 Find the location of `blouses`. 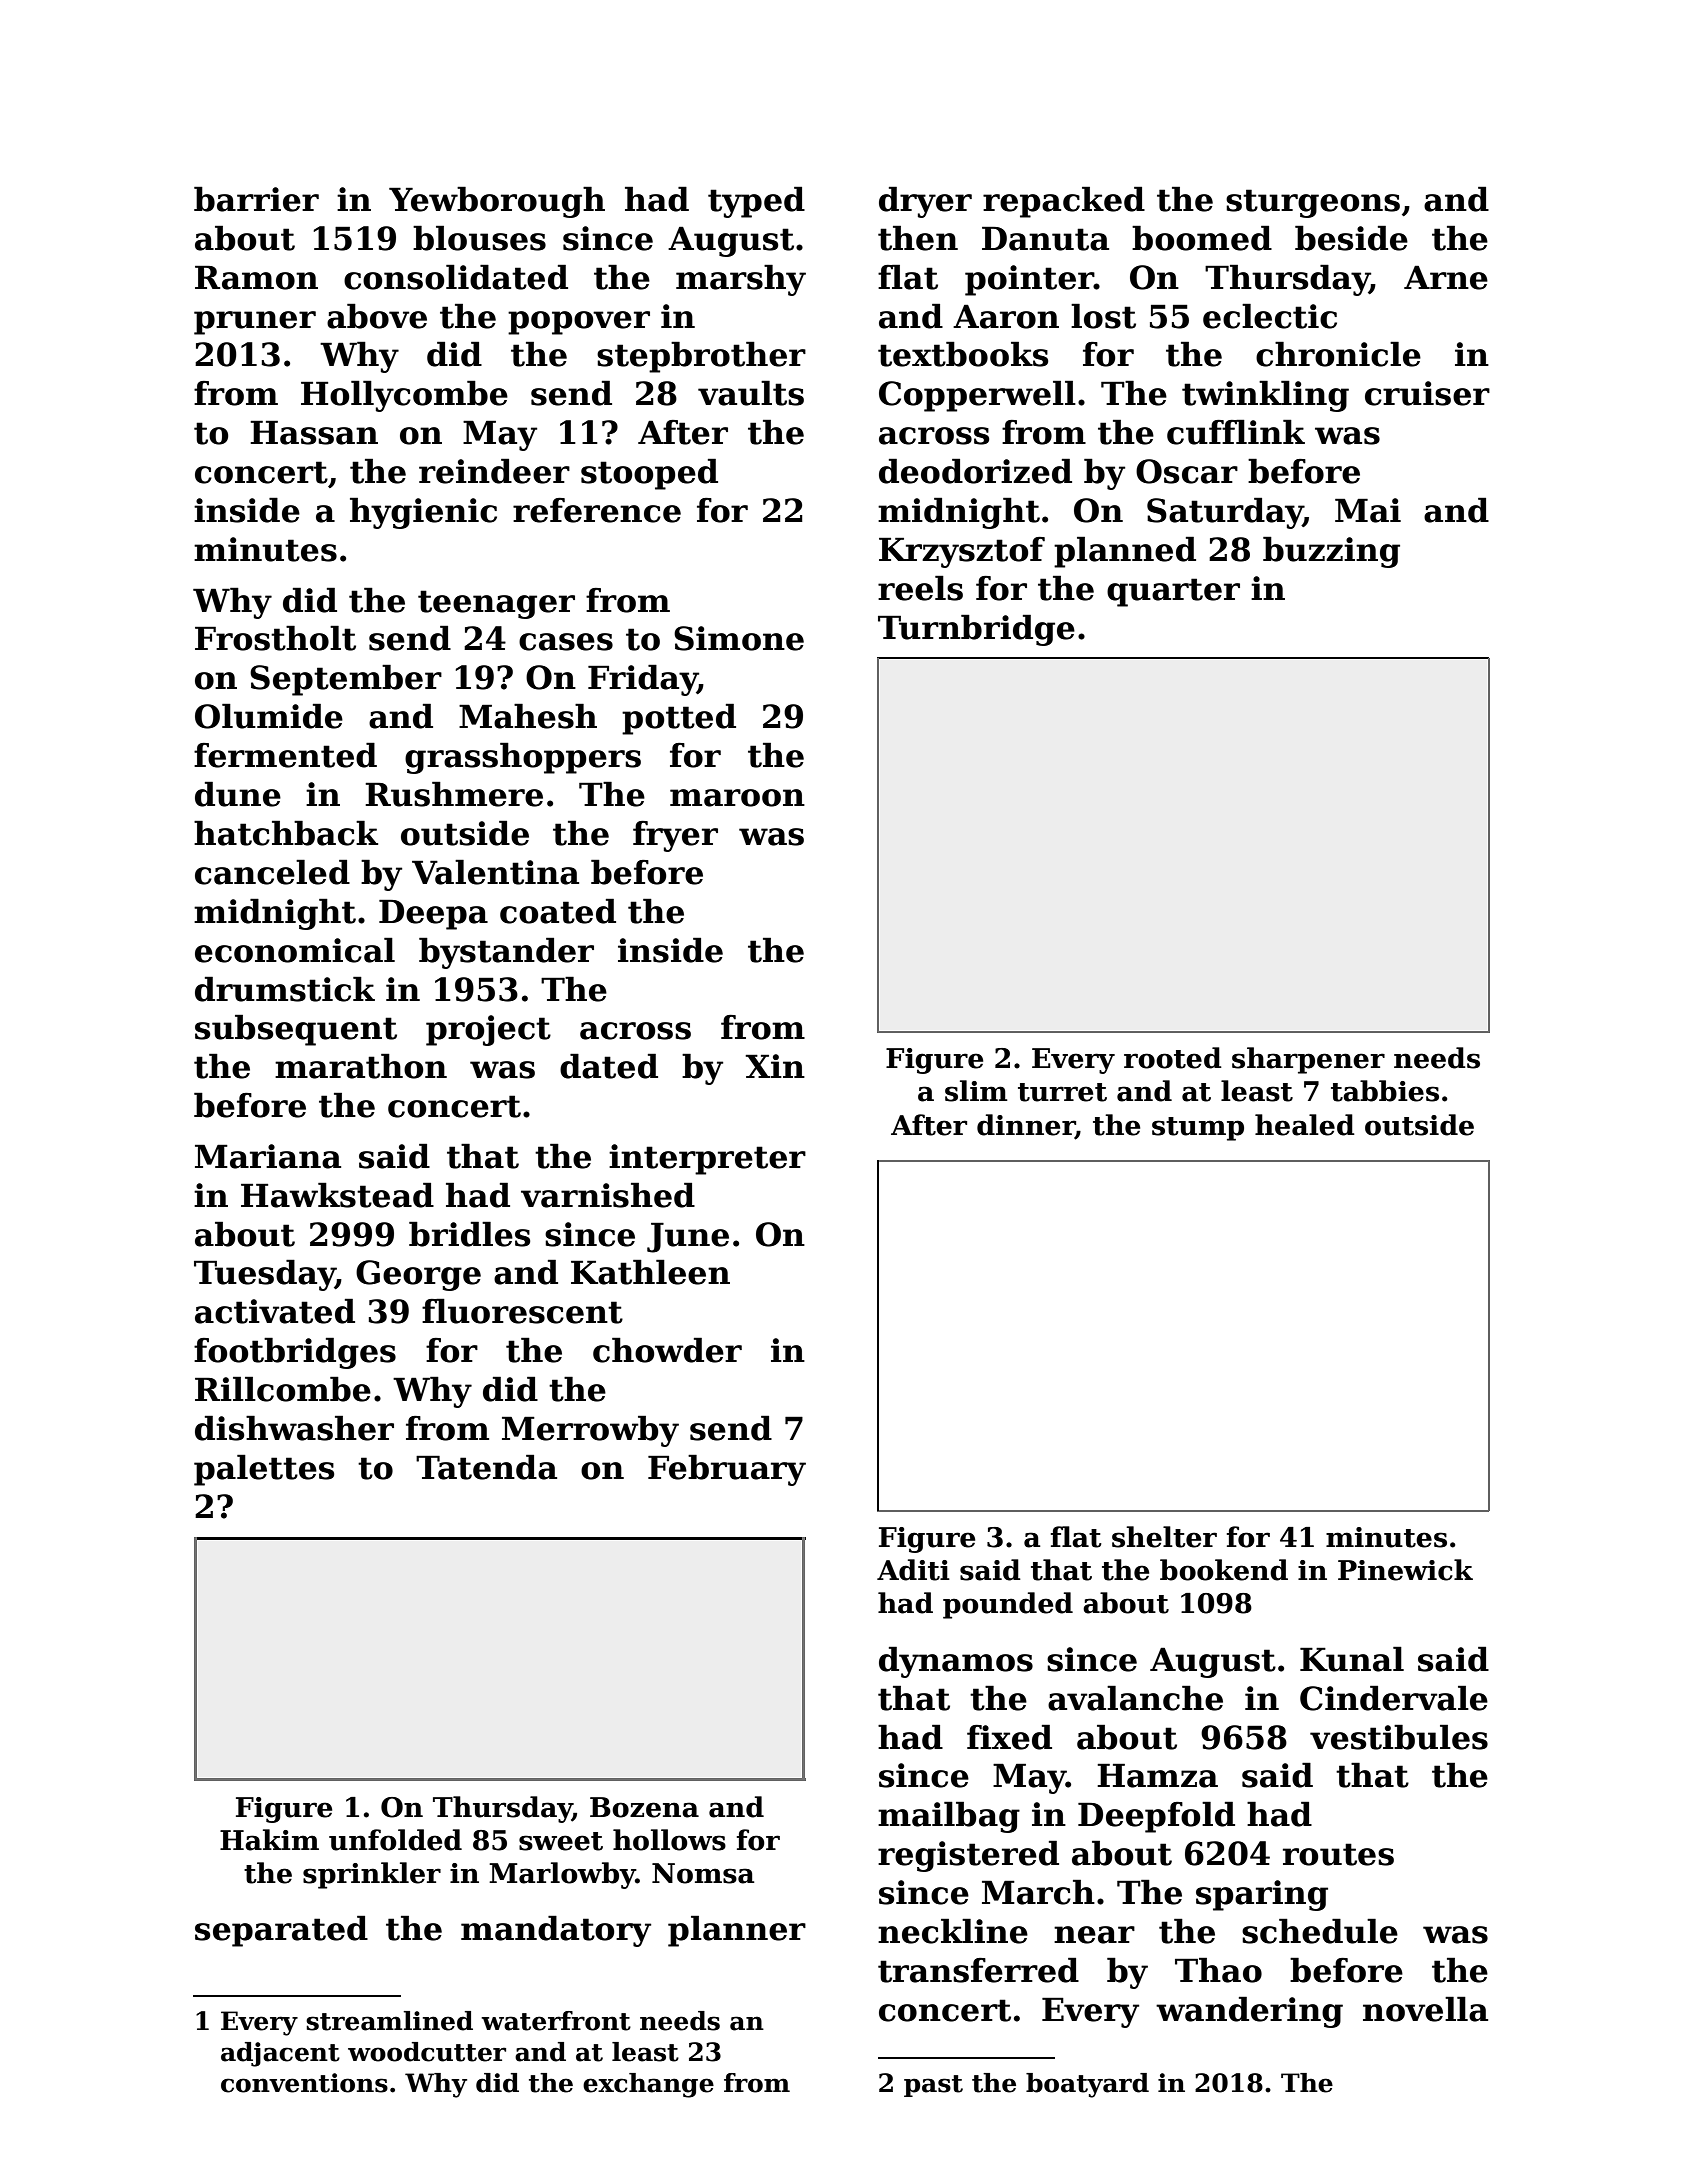

blouses is located at coordinates (479, 238).
